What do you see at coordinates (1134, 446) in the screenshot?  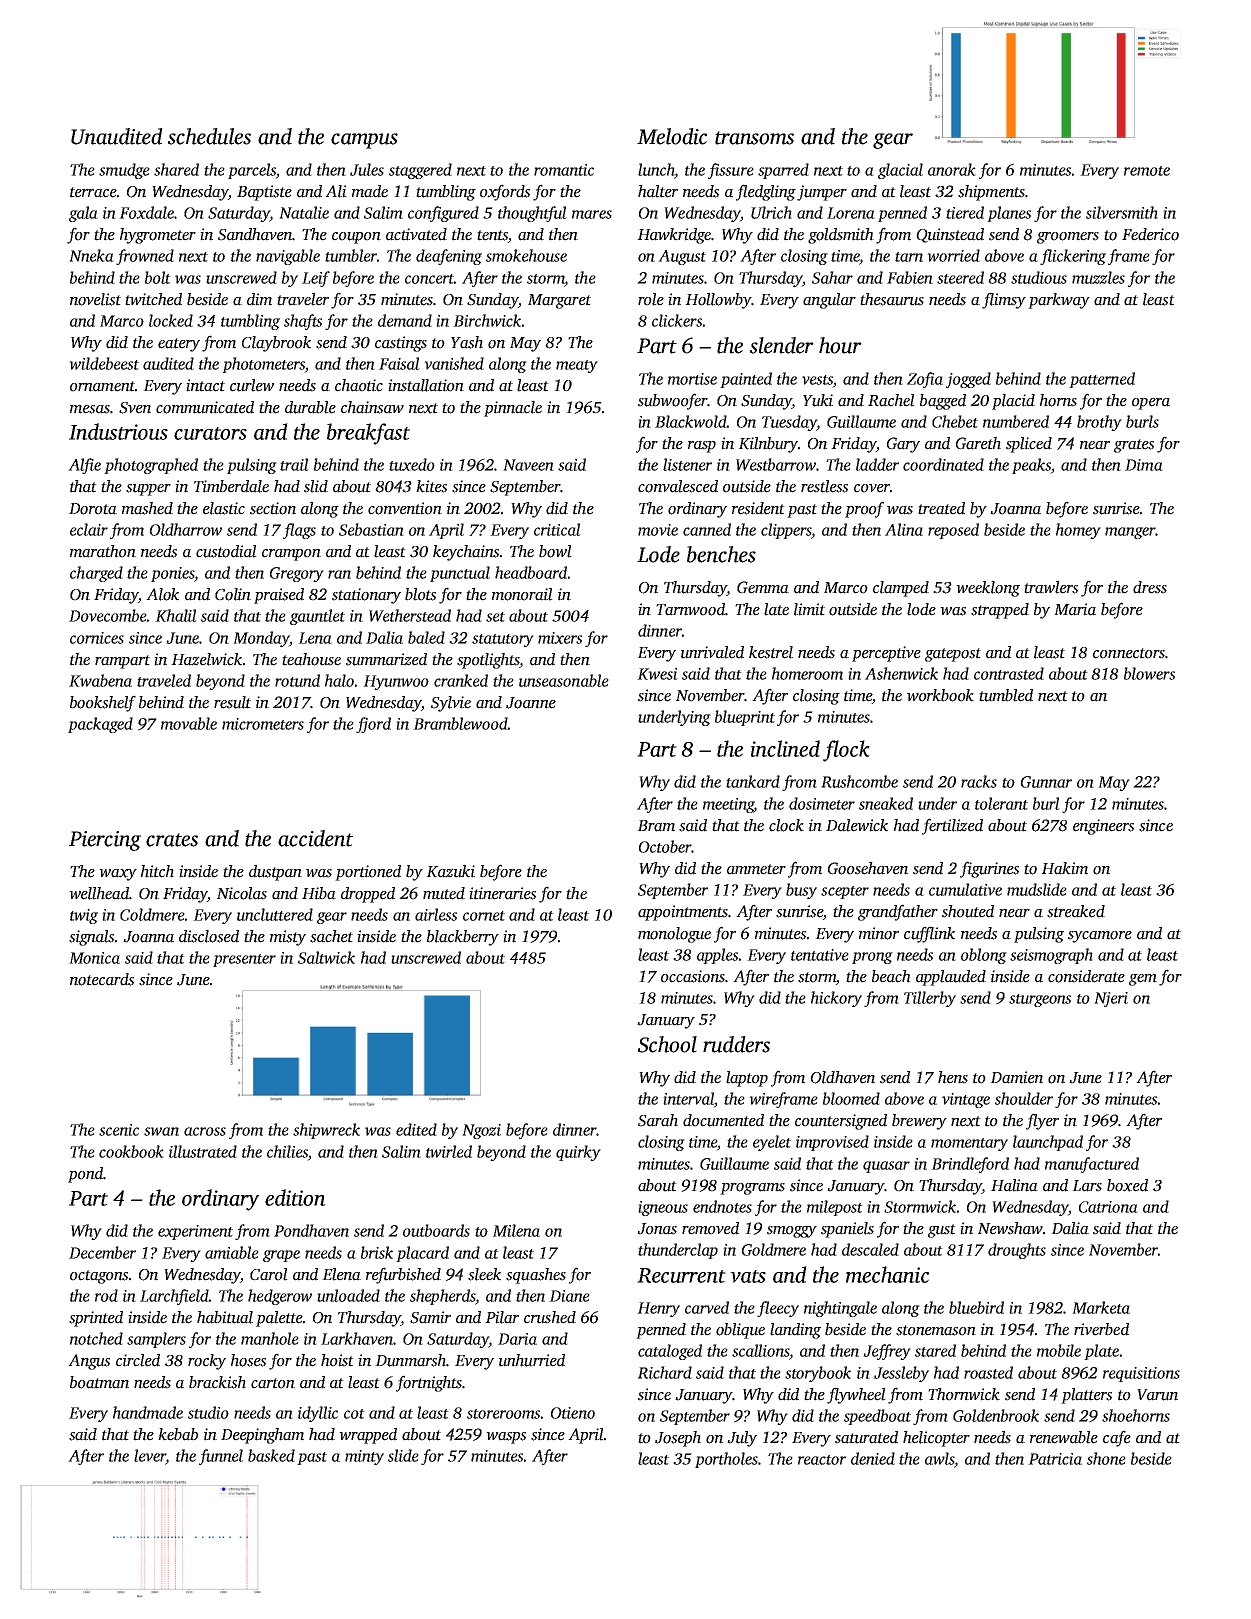 I see `grates` at bounding box center [1134, 446].
